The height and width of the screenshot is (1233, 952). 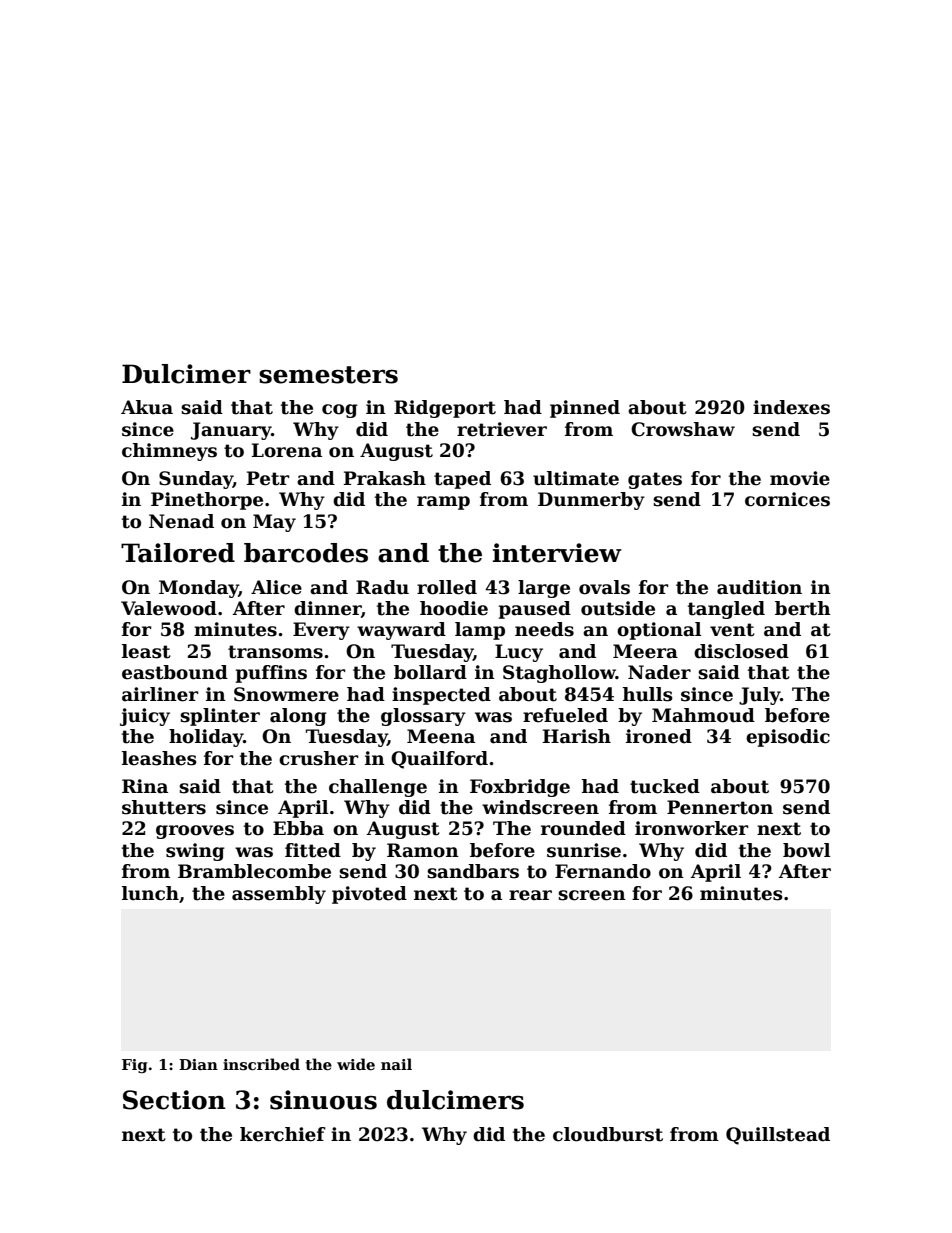 What do you see at coordinates (447, 587) in the screenshot?
I see `rolled` at bounding box center [447, 587].
